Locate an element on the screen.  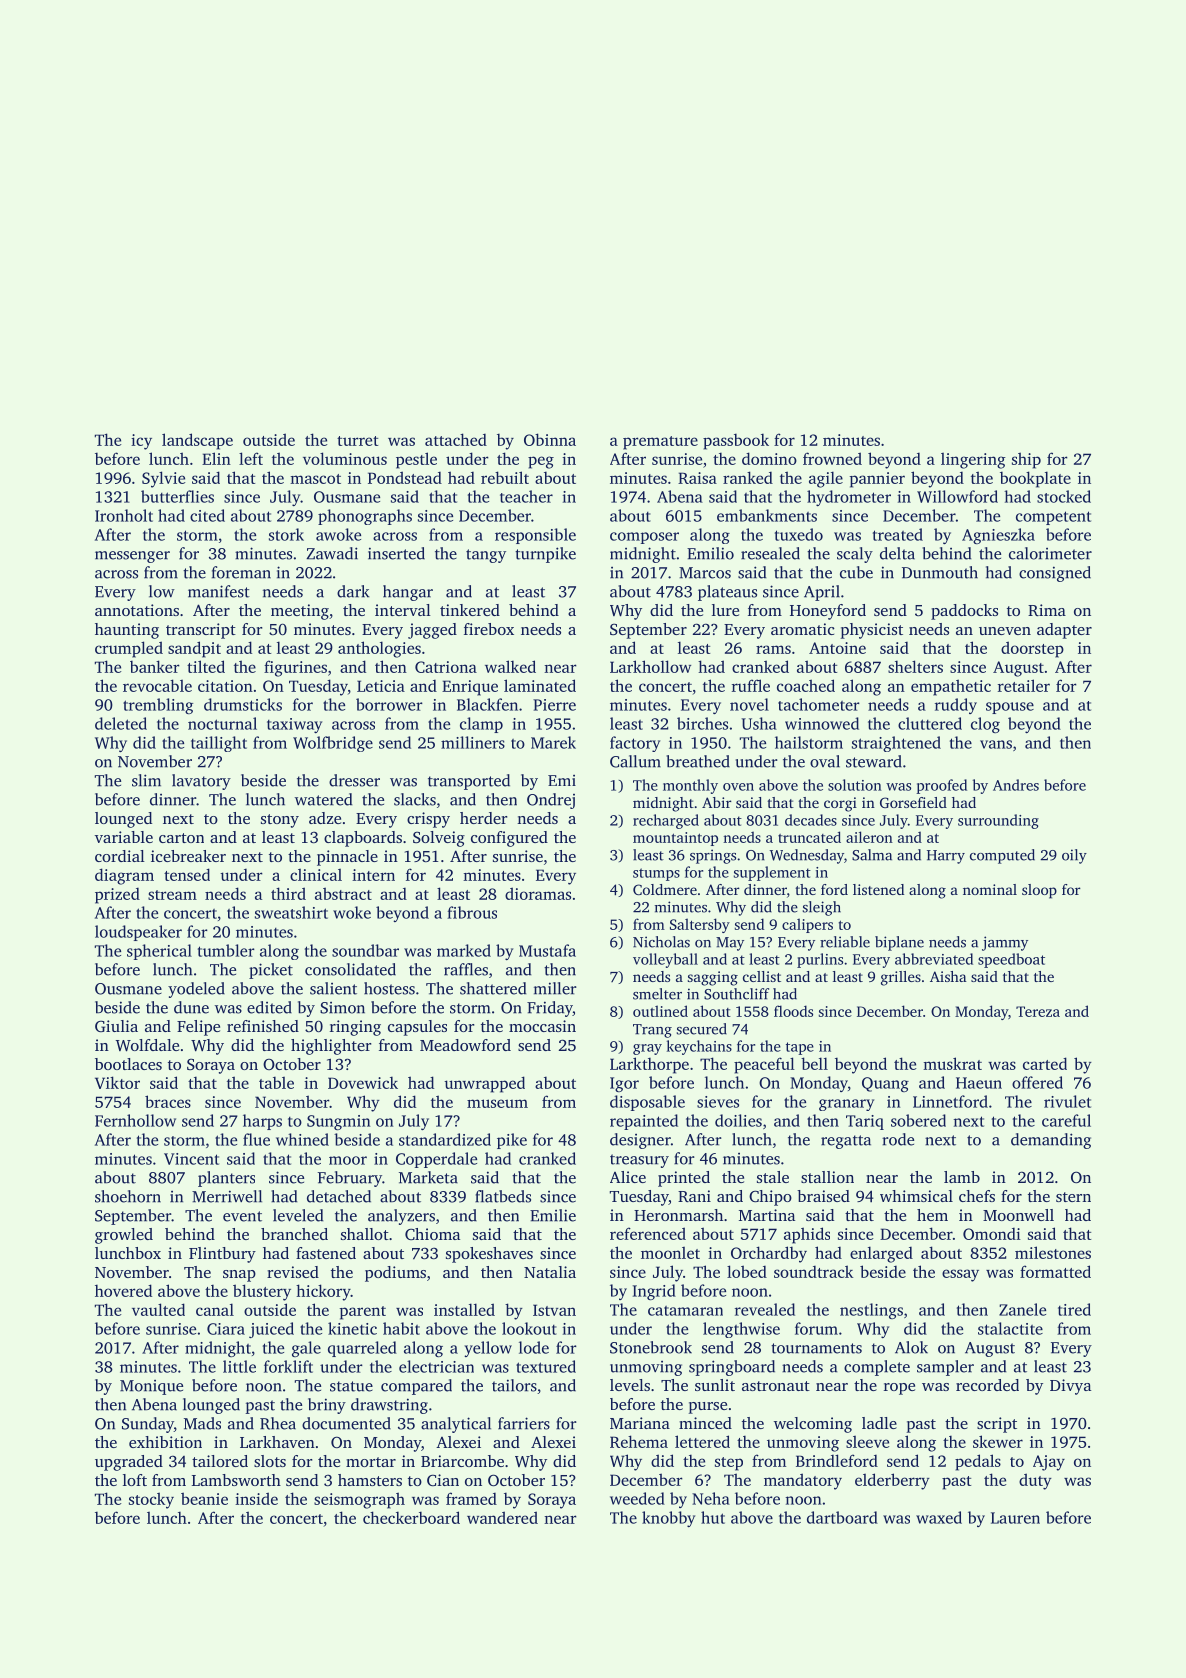
Agnieszka is located at coordinates (998, 536).
